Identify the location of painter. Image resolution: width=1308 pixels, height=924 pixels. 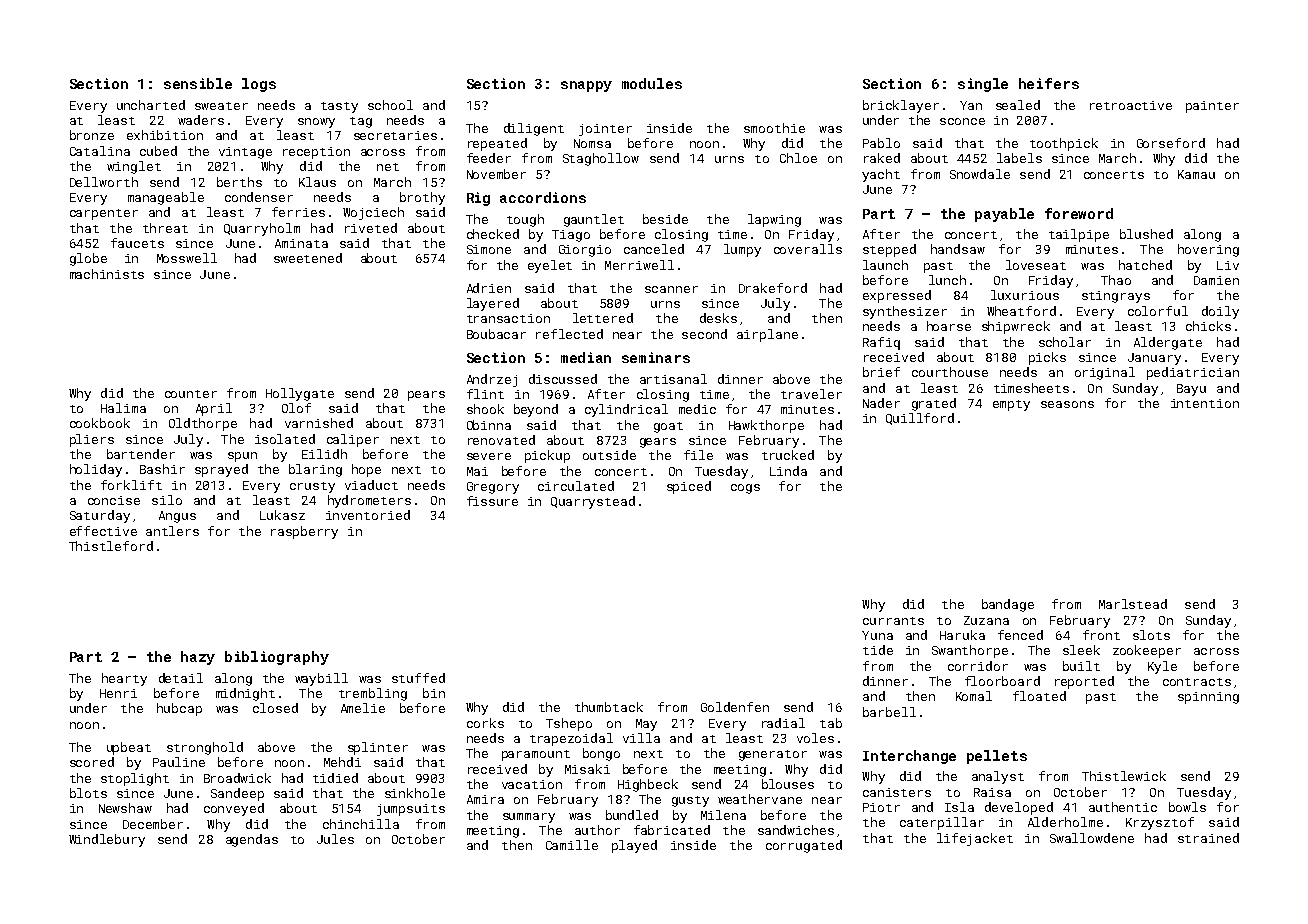
(1212, 107).
